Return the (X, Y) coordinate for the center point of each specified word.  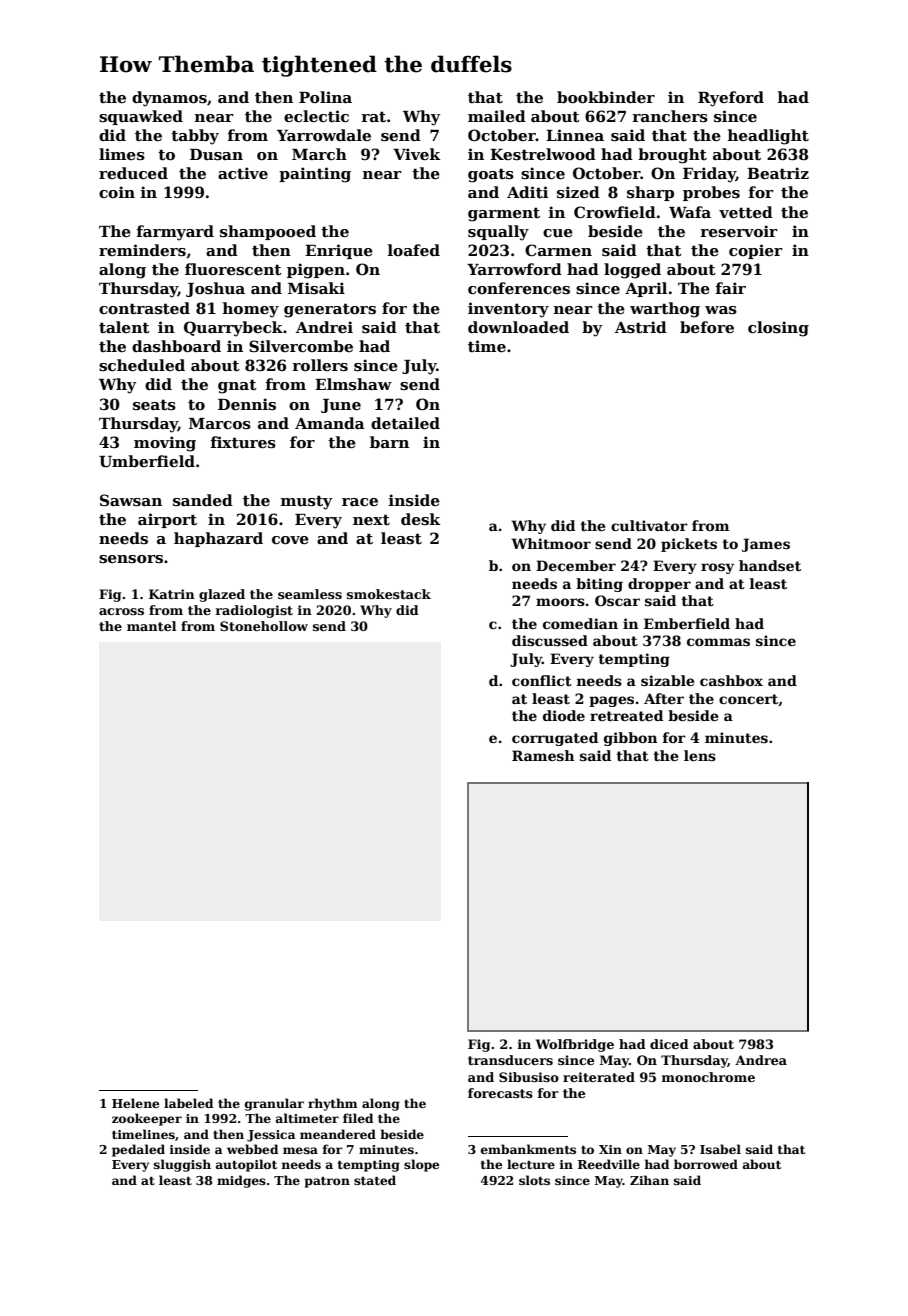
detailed (405, 423)
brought (672, 156)
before (707, 327)
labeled (188, 1103)
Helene (135, 1103)
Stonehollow (264, 626)
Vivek (416, 154)
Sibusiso (529, 1077)
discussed (550, 640)
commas (718, 642)
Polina (325, 97)
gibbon (630, 739)
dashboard (176, 346)
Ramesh (543, 755)
